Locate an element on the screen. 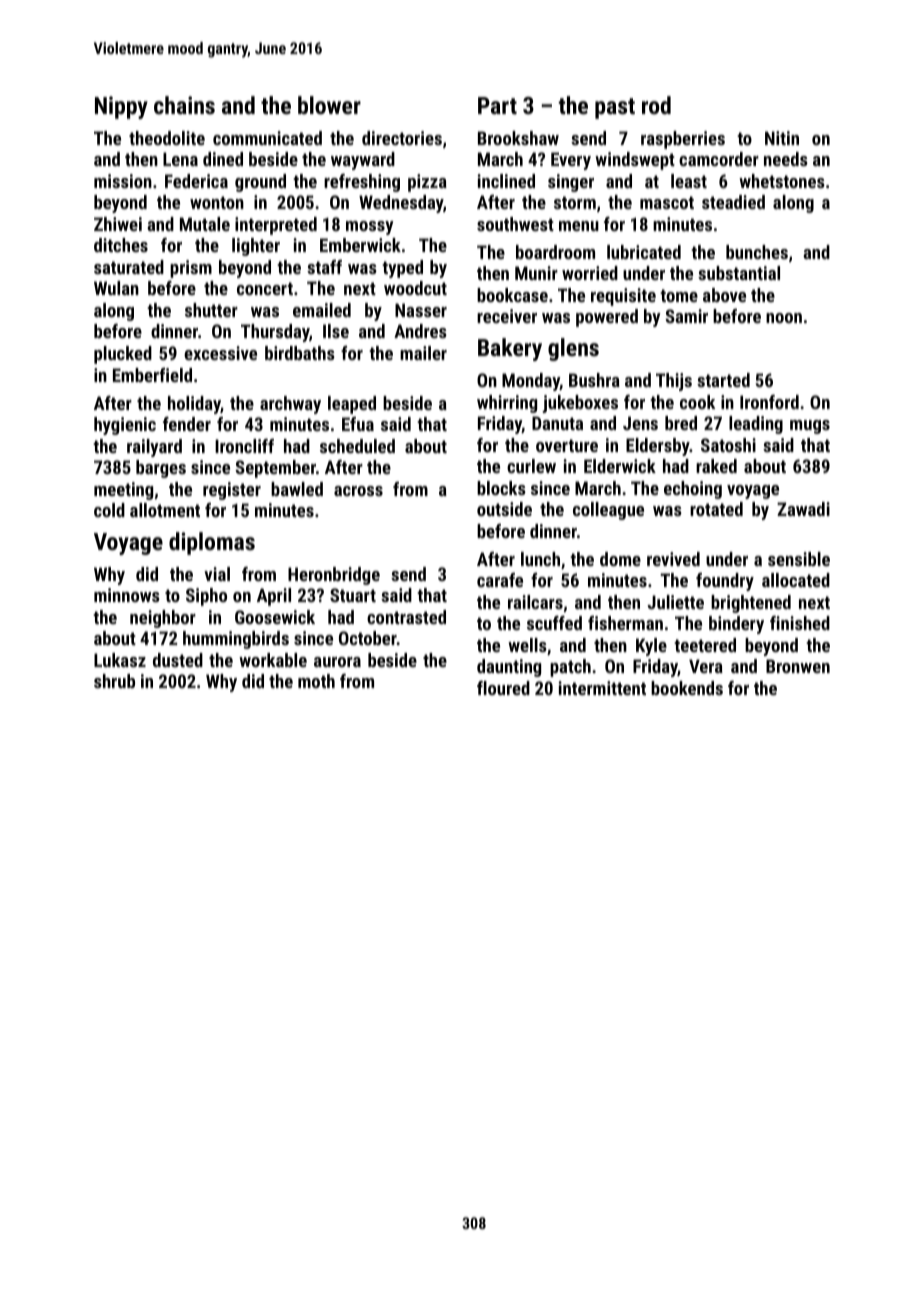  bookends is located at coordinates (687, 688).
